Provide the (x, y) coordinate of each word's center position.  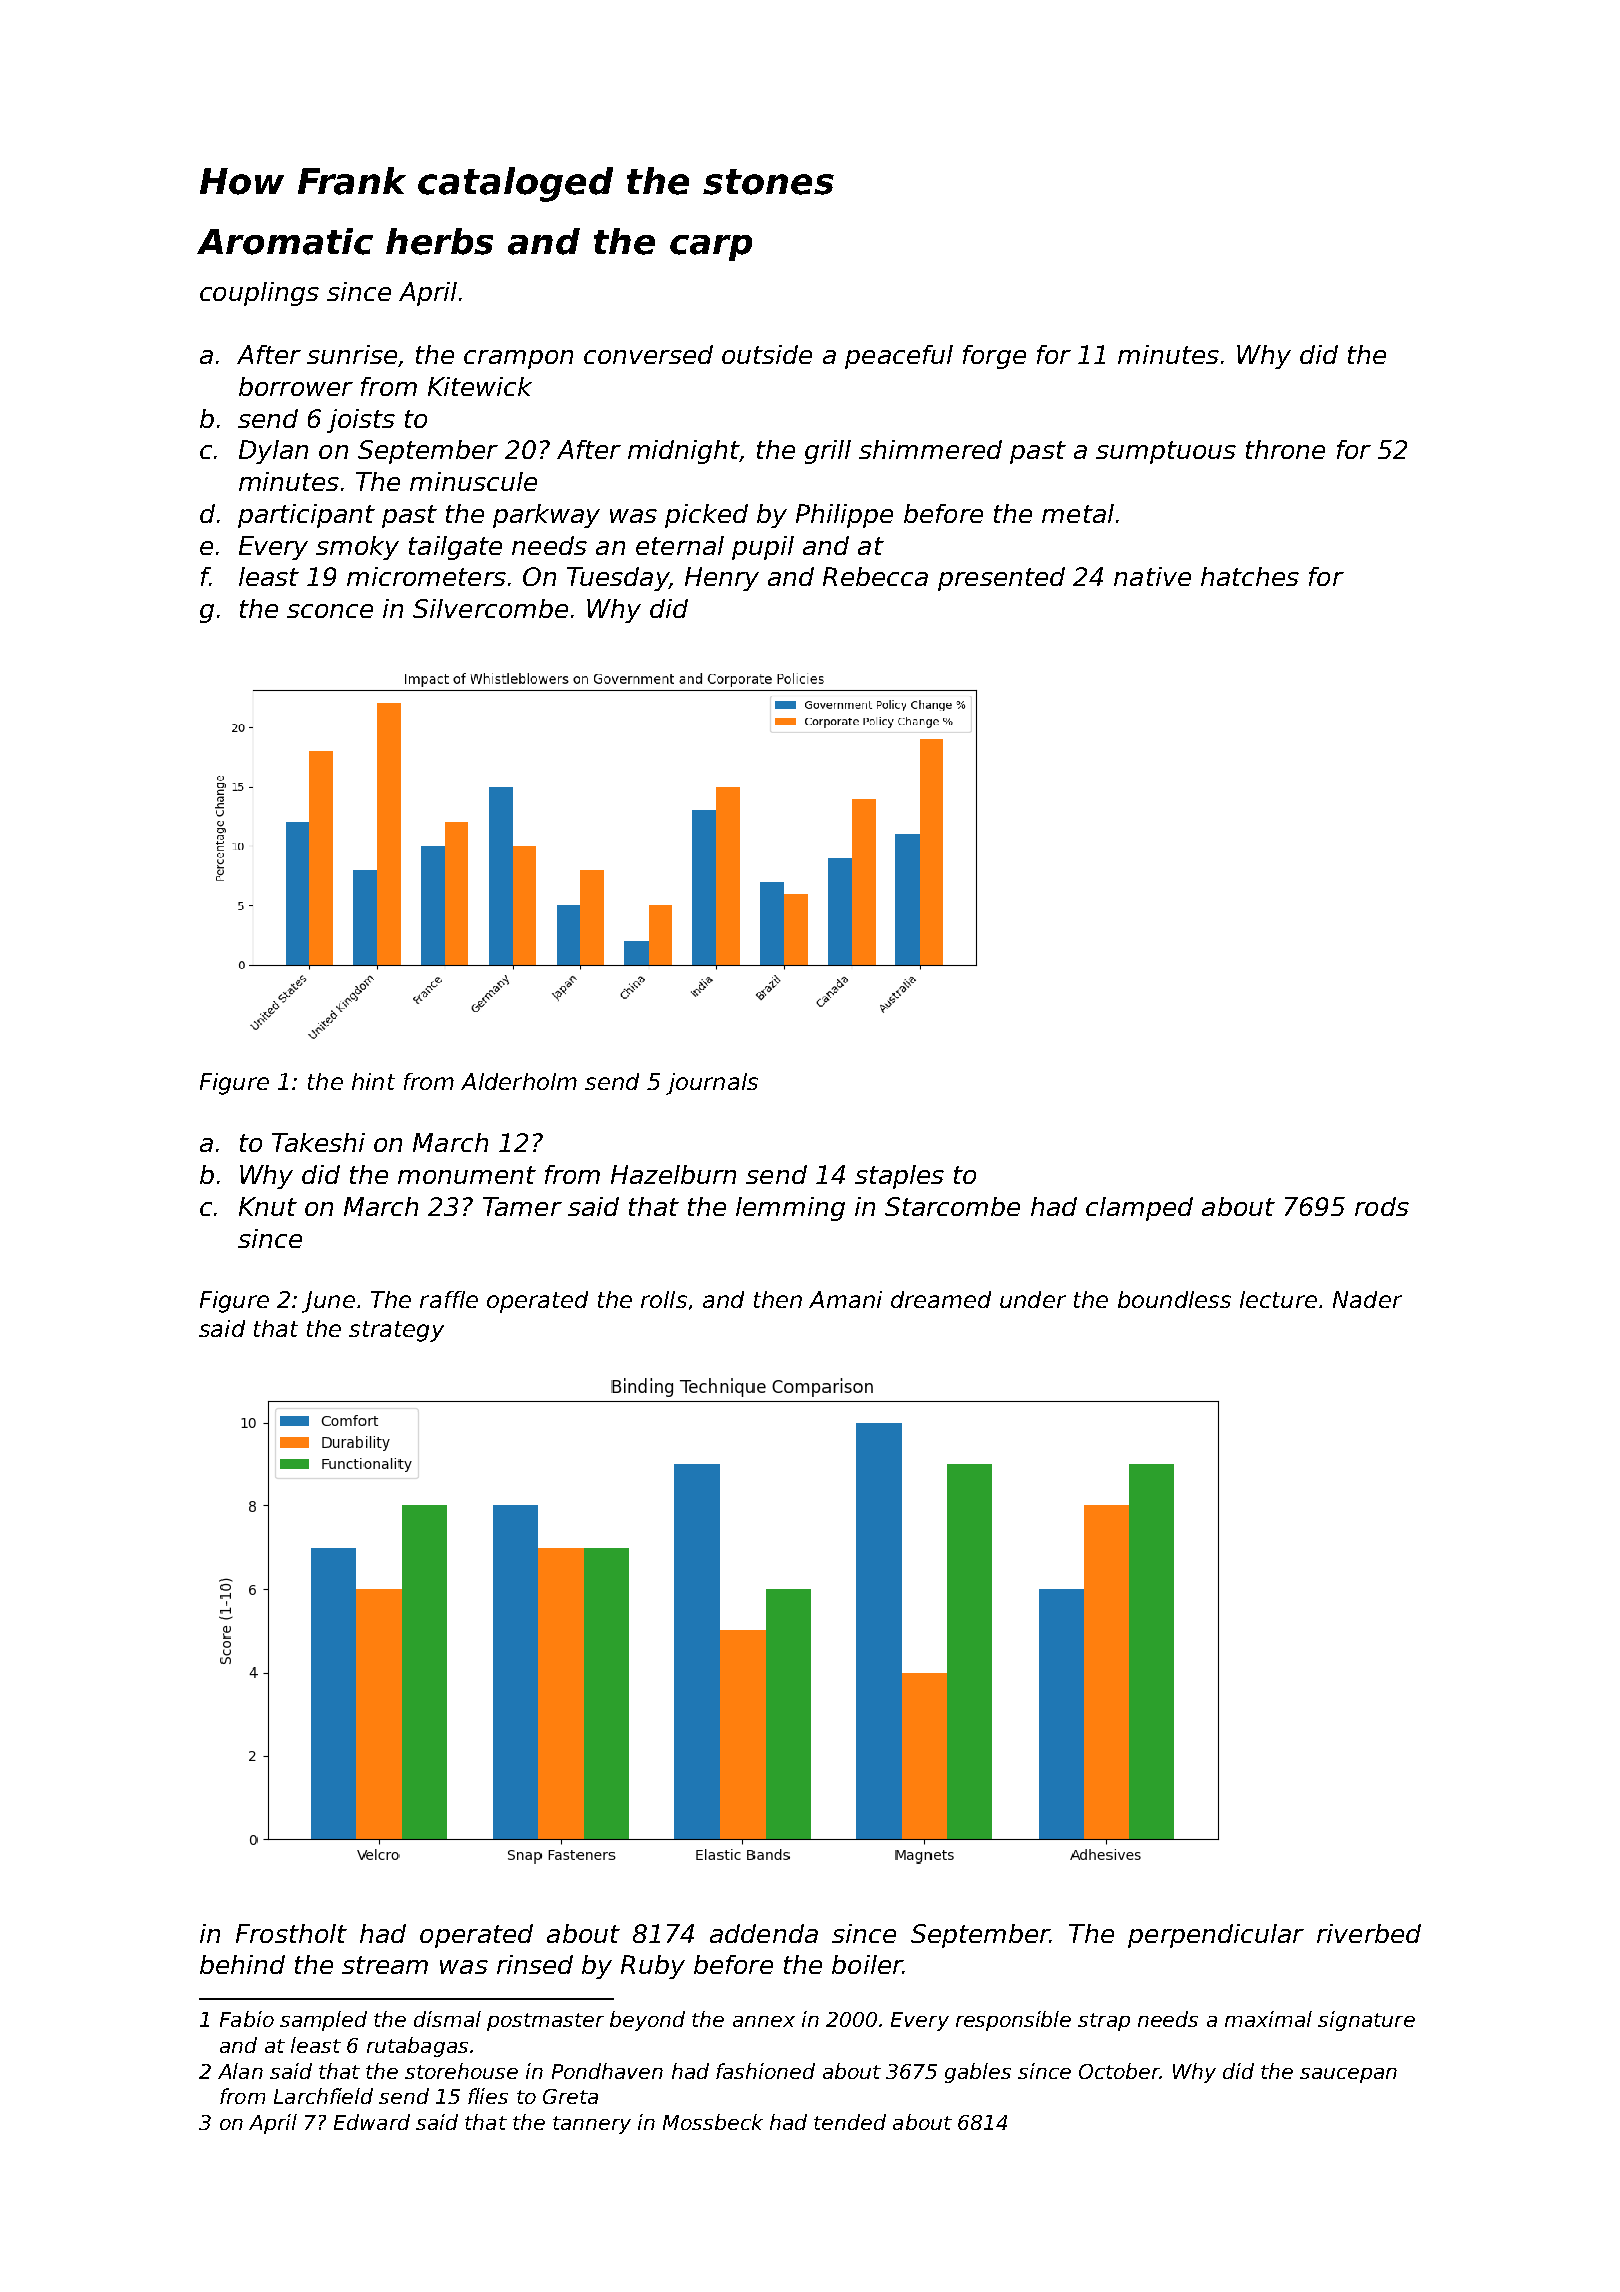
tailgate (455, 548)
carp (711, 248)
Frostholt (291, 1933)
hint (373, 1081)
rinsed (535, 1964)
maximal (1268, 2019)
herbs (439, 241)
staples (899, 1177)
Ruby (653, 1967)
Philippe (844, 516)
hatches (1250, 576)
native (1152, 576)
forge (994, 357)
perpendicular (1216, 1936)
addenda (764, 1933)
